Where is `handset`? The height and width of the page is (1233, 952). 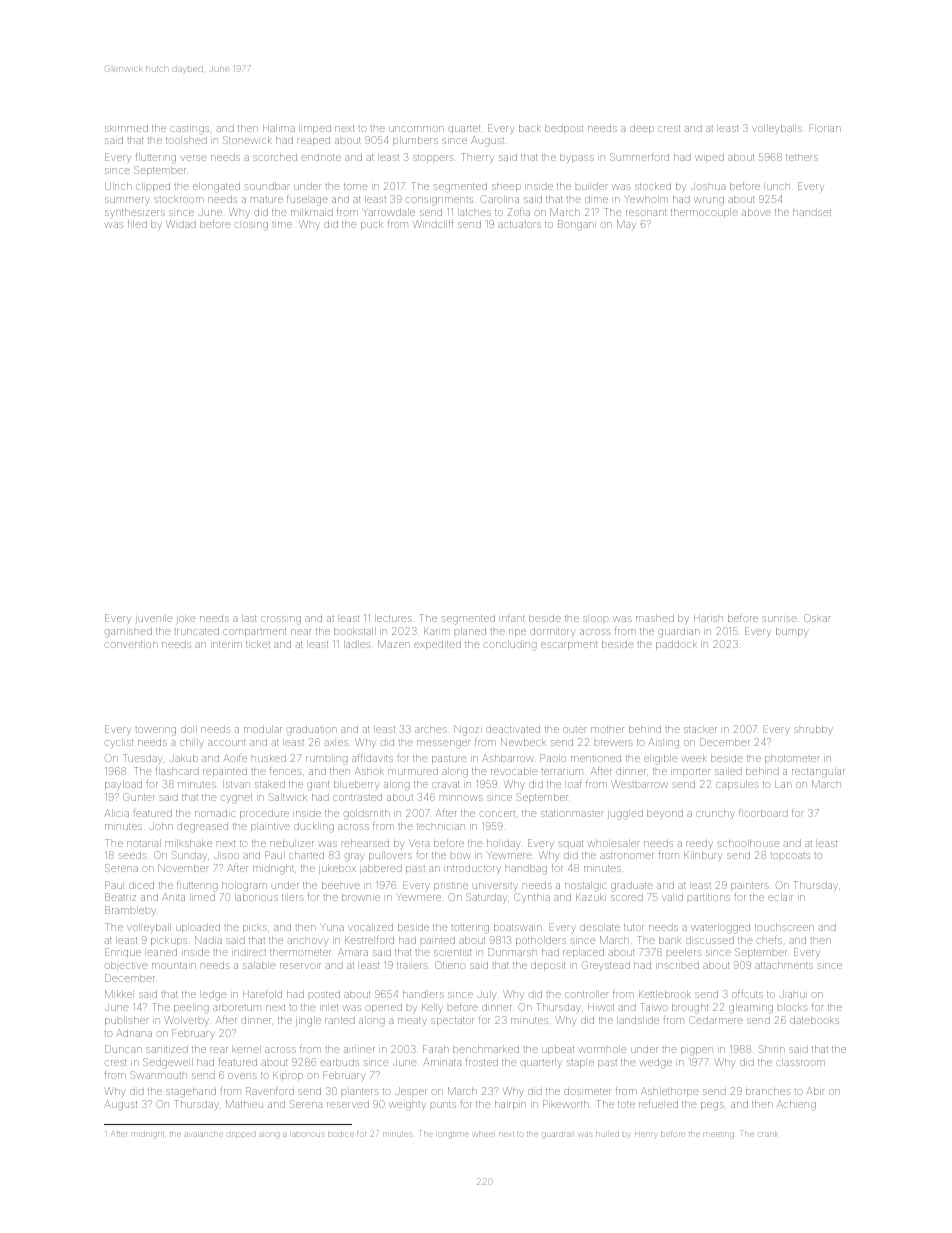 handset is located at coordinates (812, 212).
